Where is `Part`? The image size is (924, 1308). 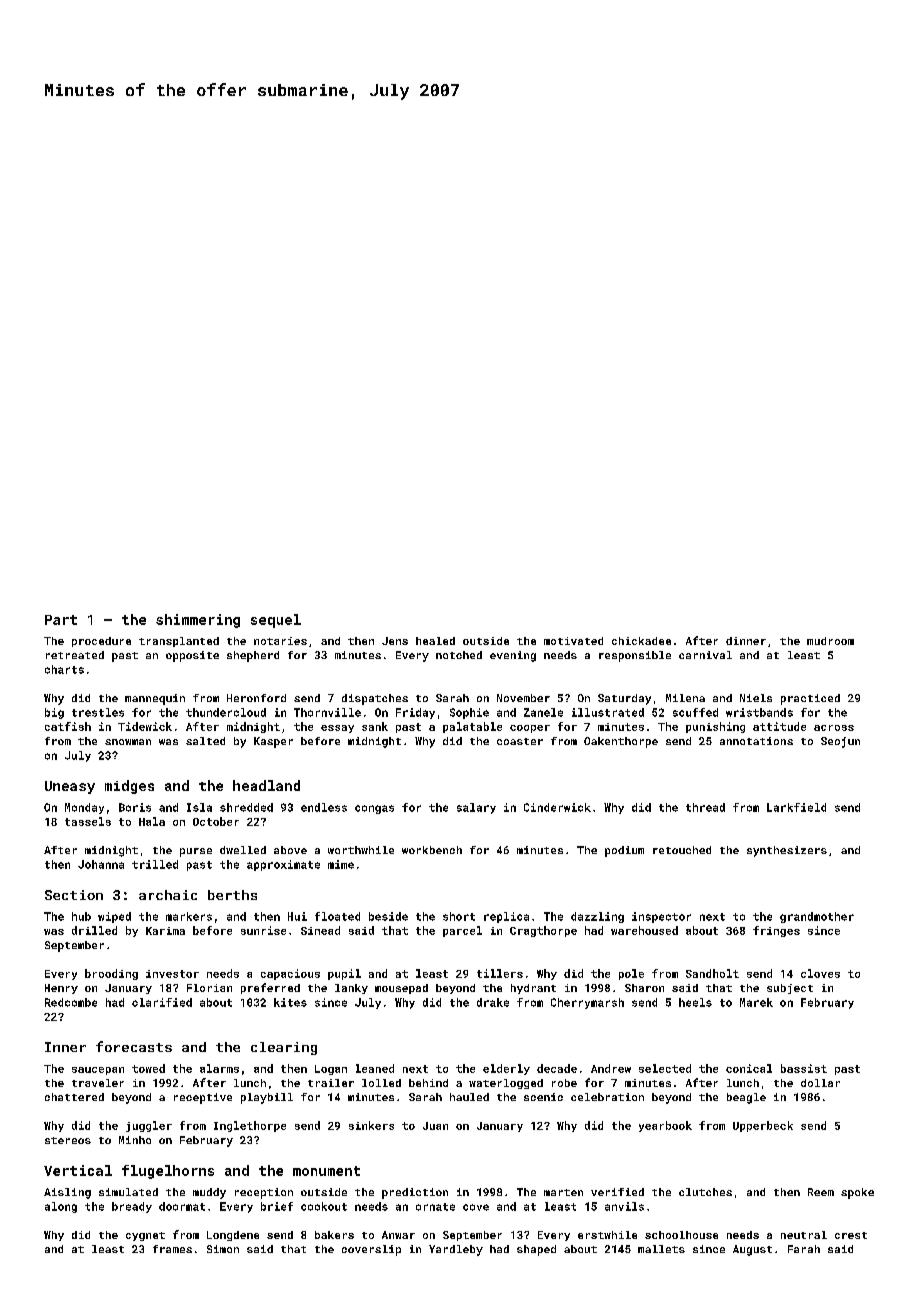
Part is located at coordinates (61, 620).
